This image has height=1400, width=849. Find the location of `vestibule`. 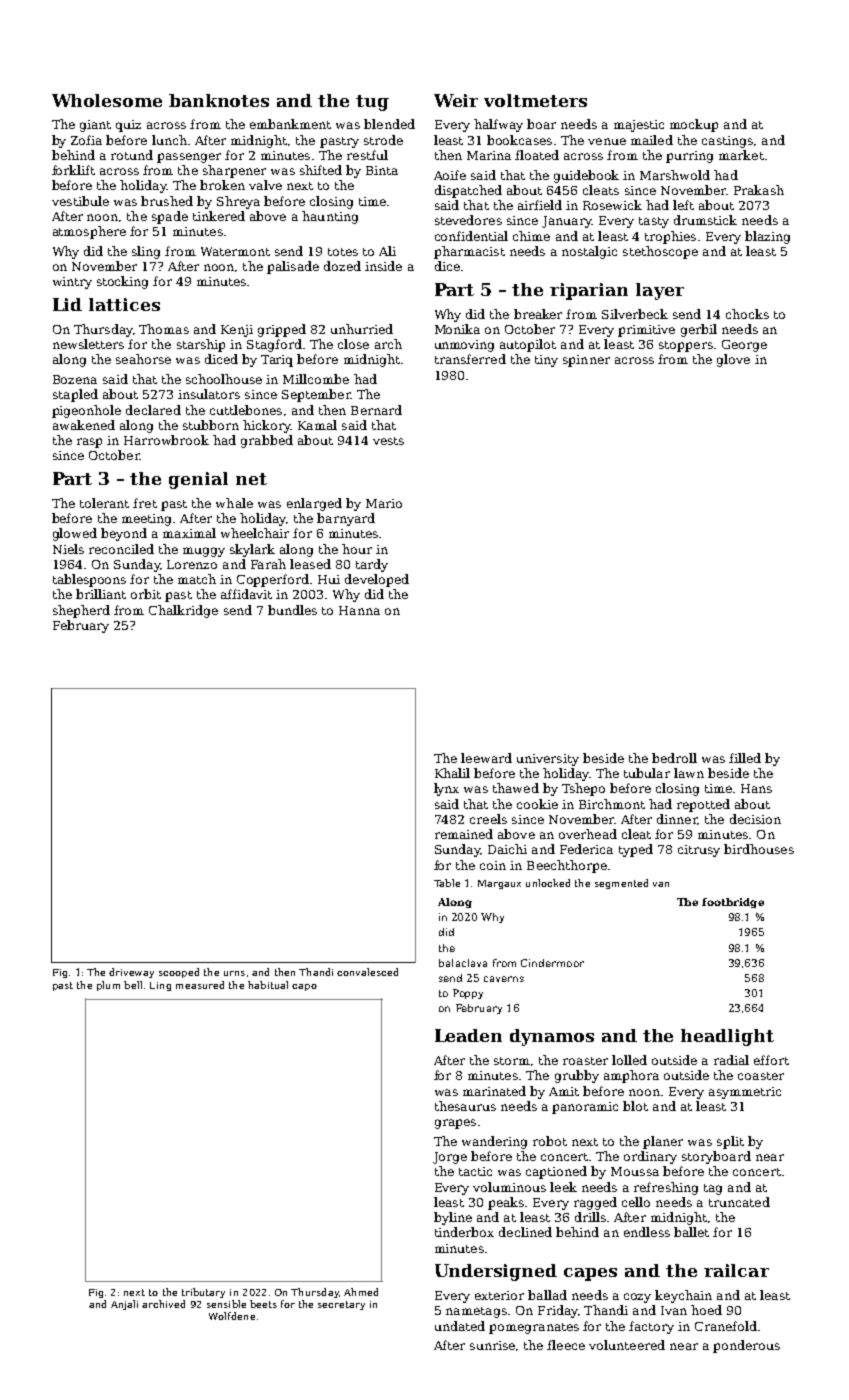

vestibule is located at coordinates (80, 201).
